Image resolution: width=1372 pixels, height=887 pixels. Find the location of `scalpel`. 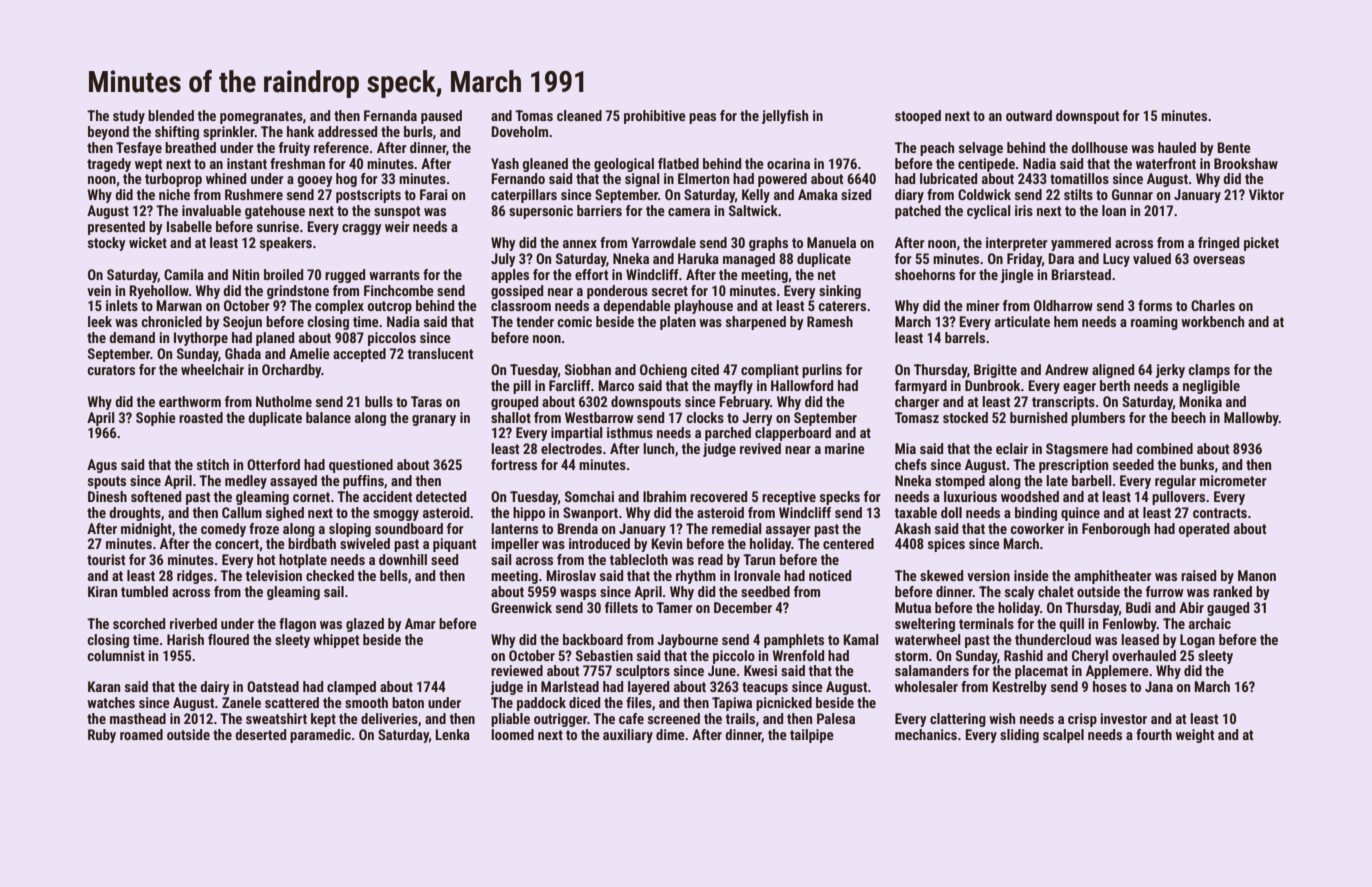

scalpel is located at coordinates (1063, 736).
